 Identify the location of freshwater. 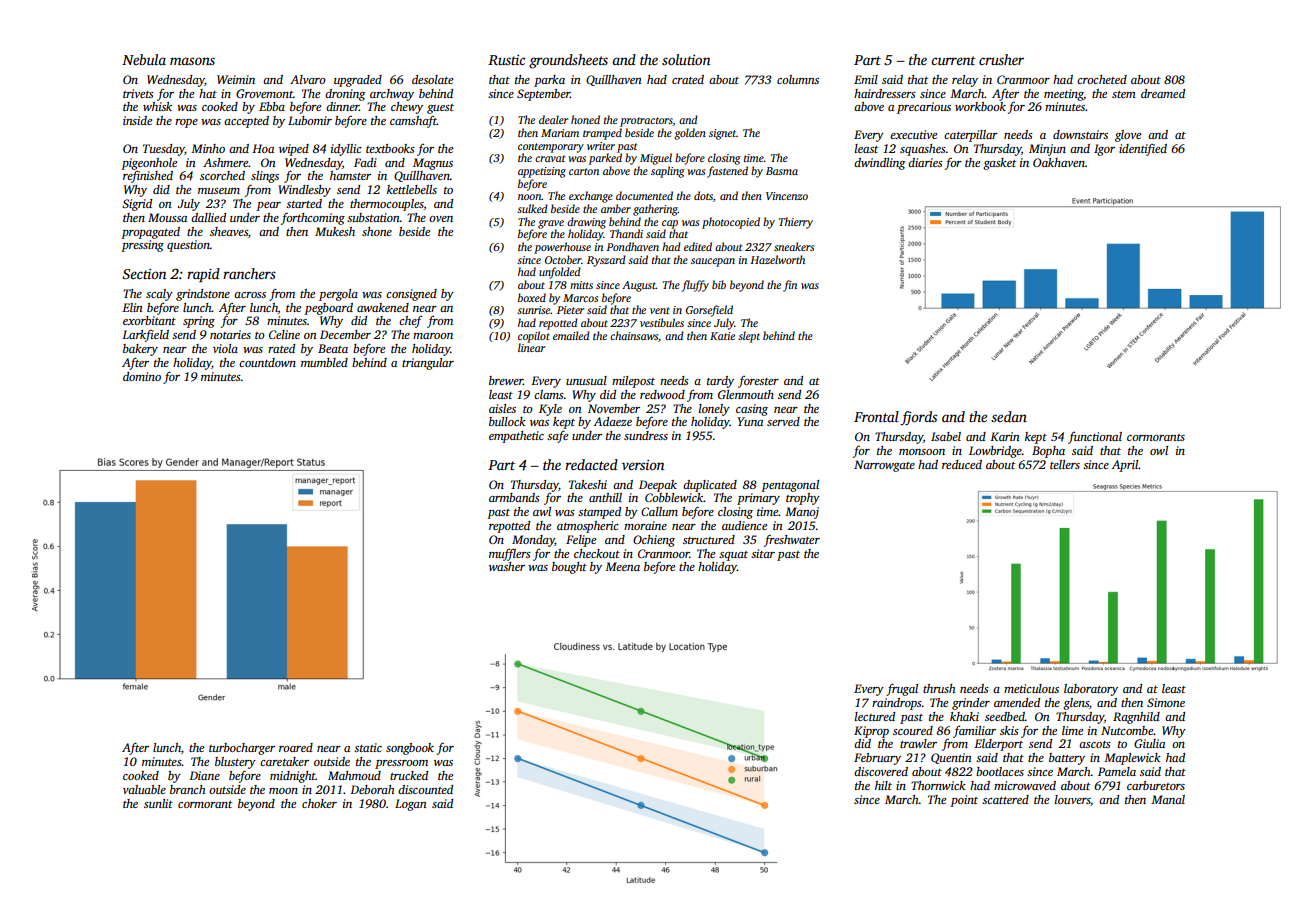
(792, 540).
